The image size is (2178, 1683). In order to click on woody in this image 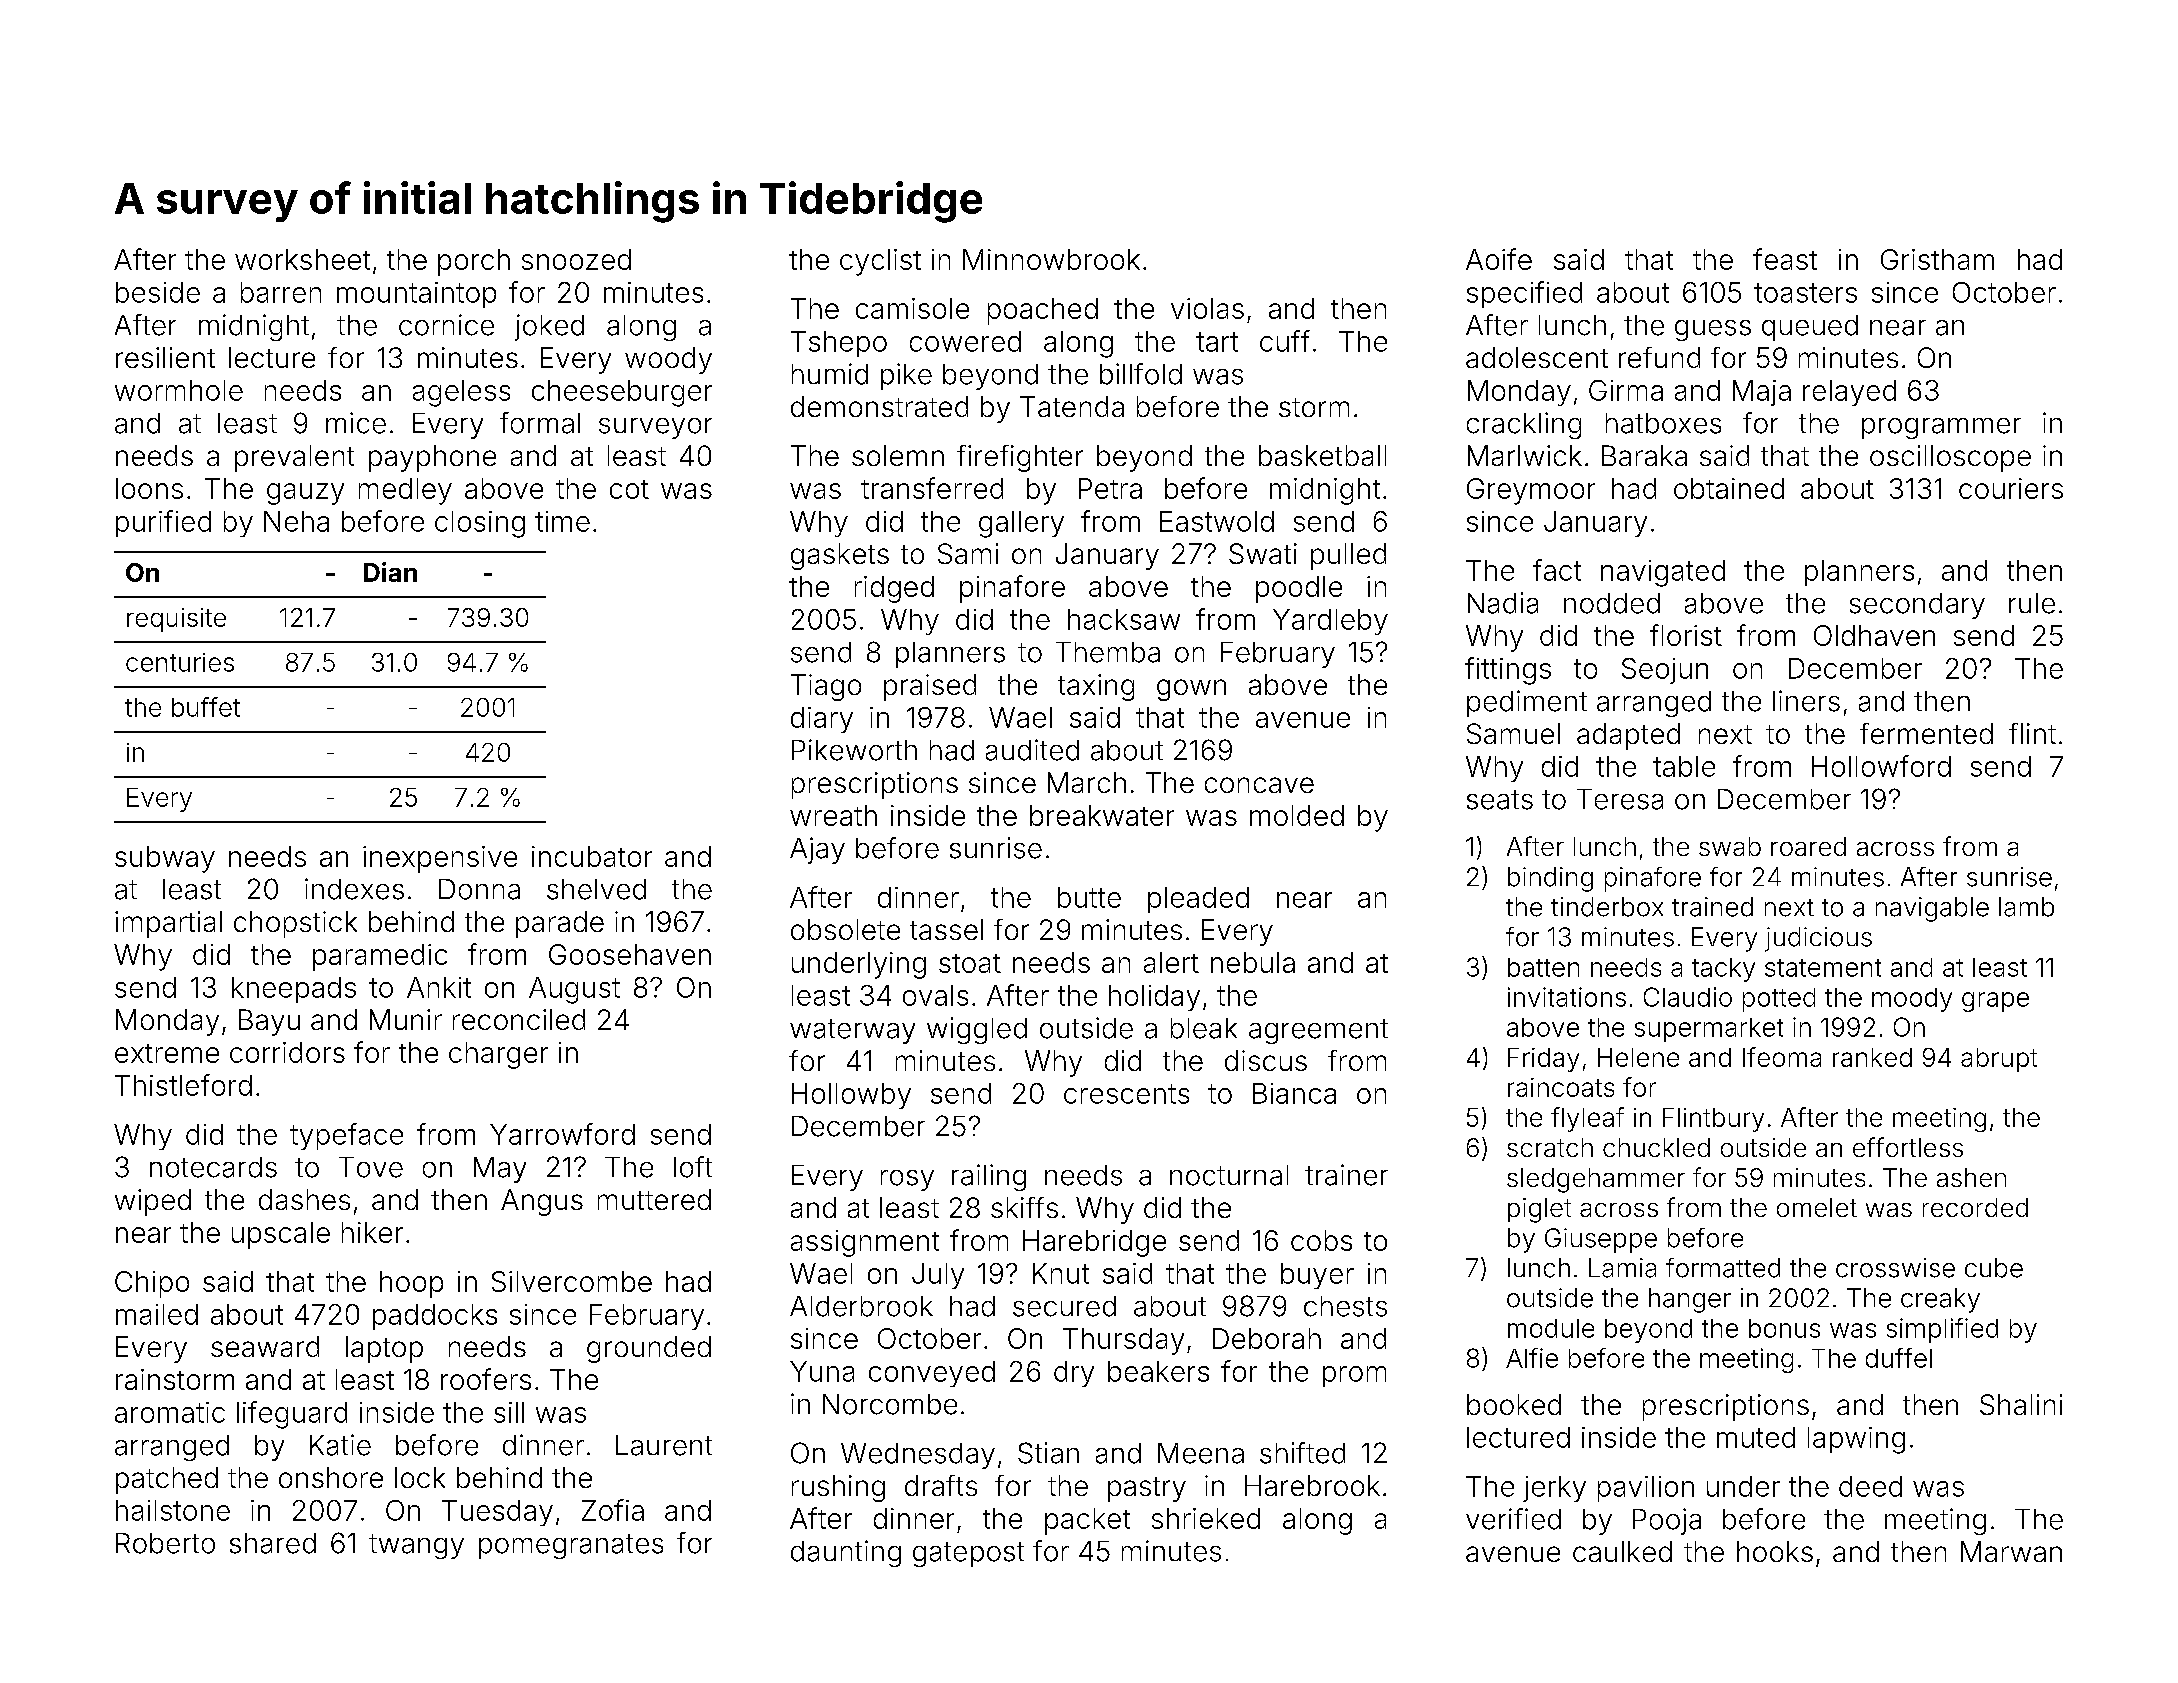, I will do `click(668, 360)`.
